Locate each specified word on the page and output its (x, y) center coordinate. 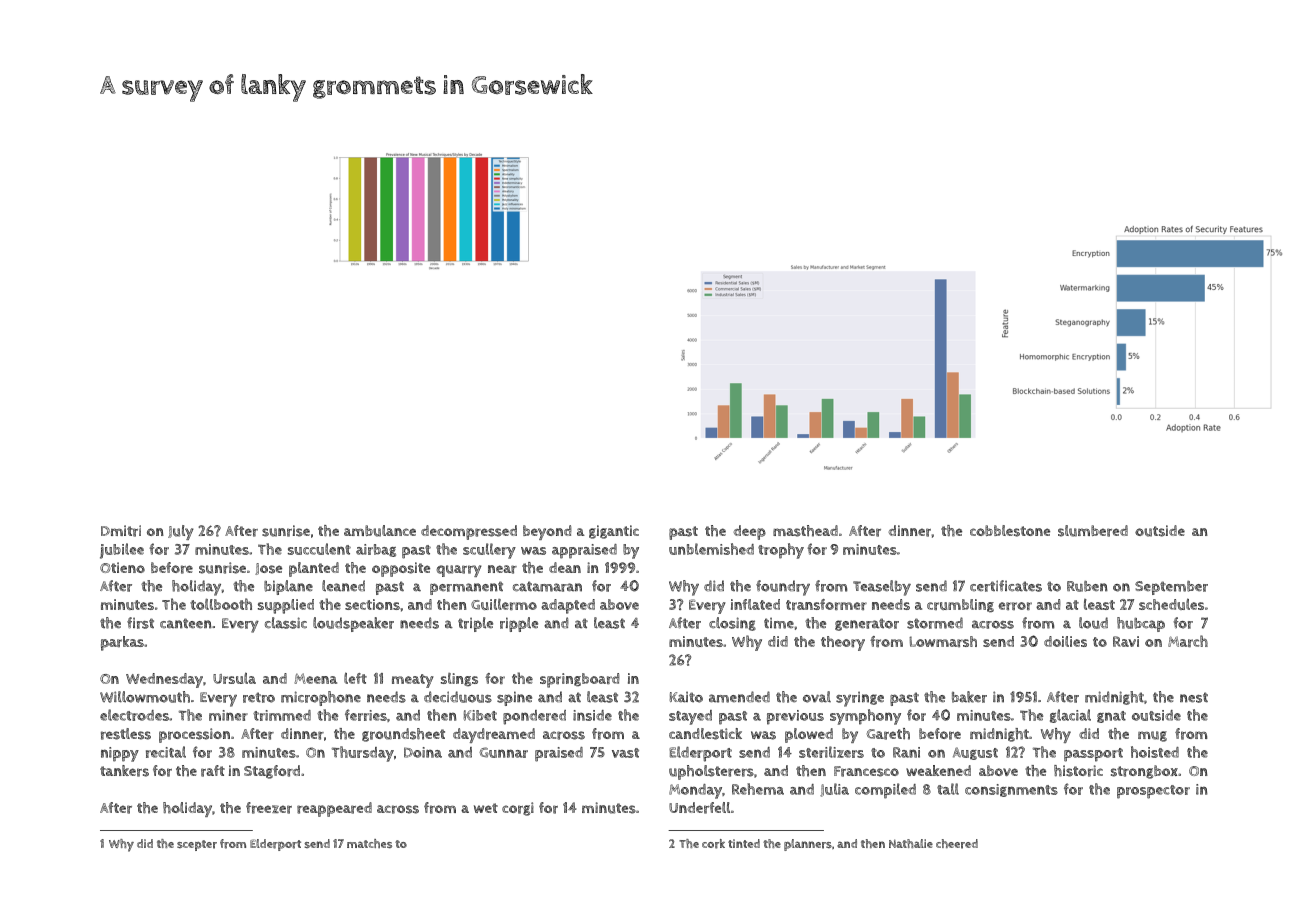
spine (514, 698)
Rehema (758, 789)
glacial (1070, 716)
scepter (197, 845)
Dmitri (121, 531)
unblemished (711, 549)
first (140, 623)
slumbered (1093, 531)
